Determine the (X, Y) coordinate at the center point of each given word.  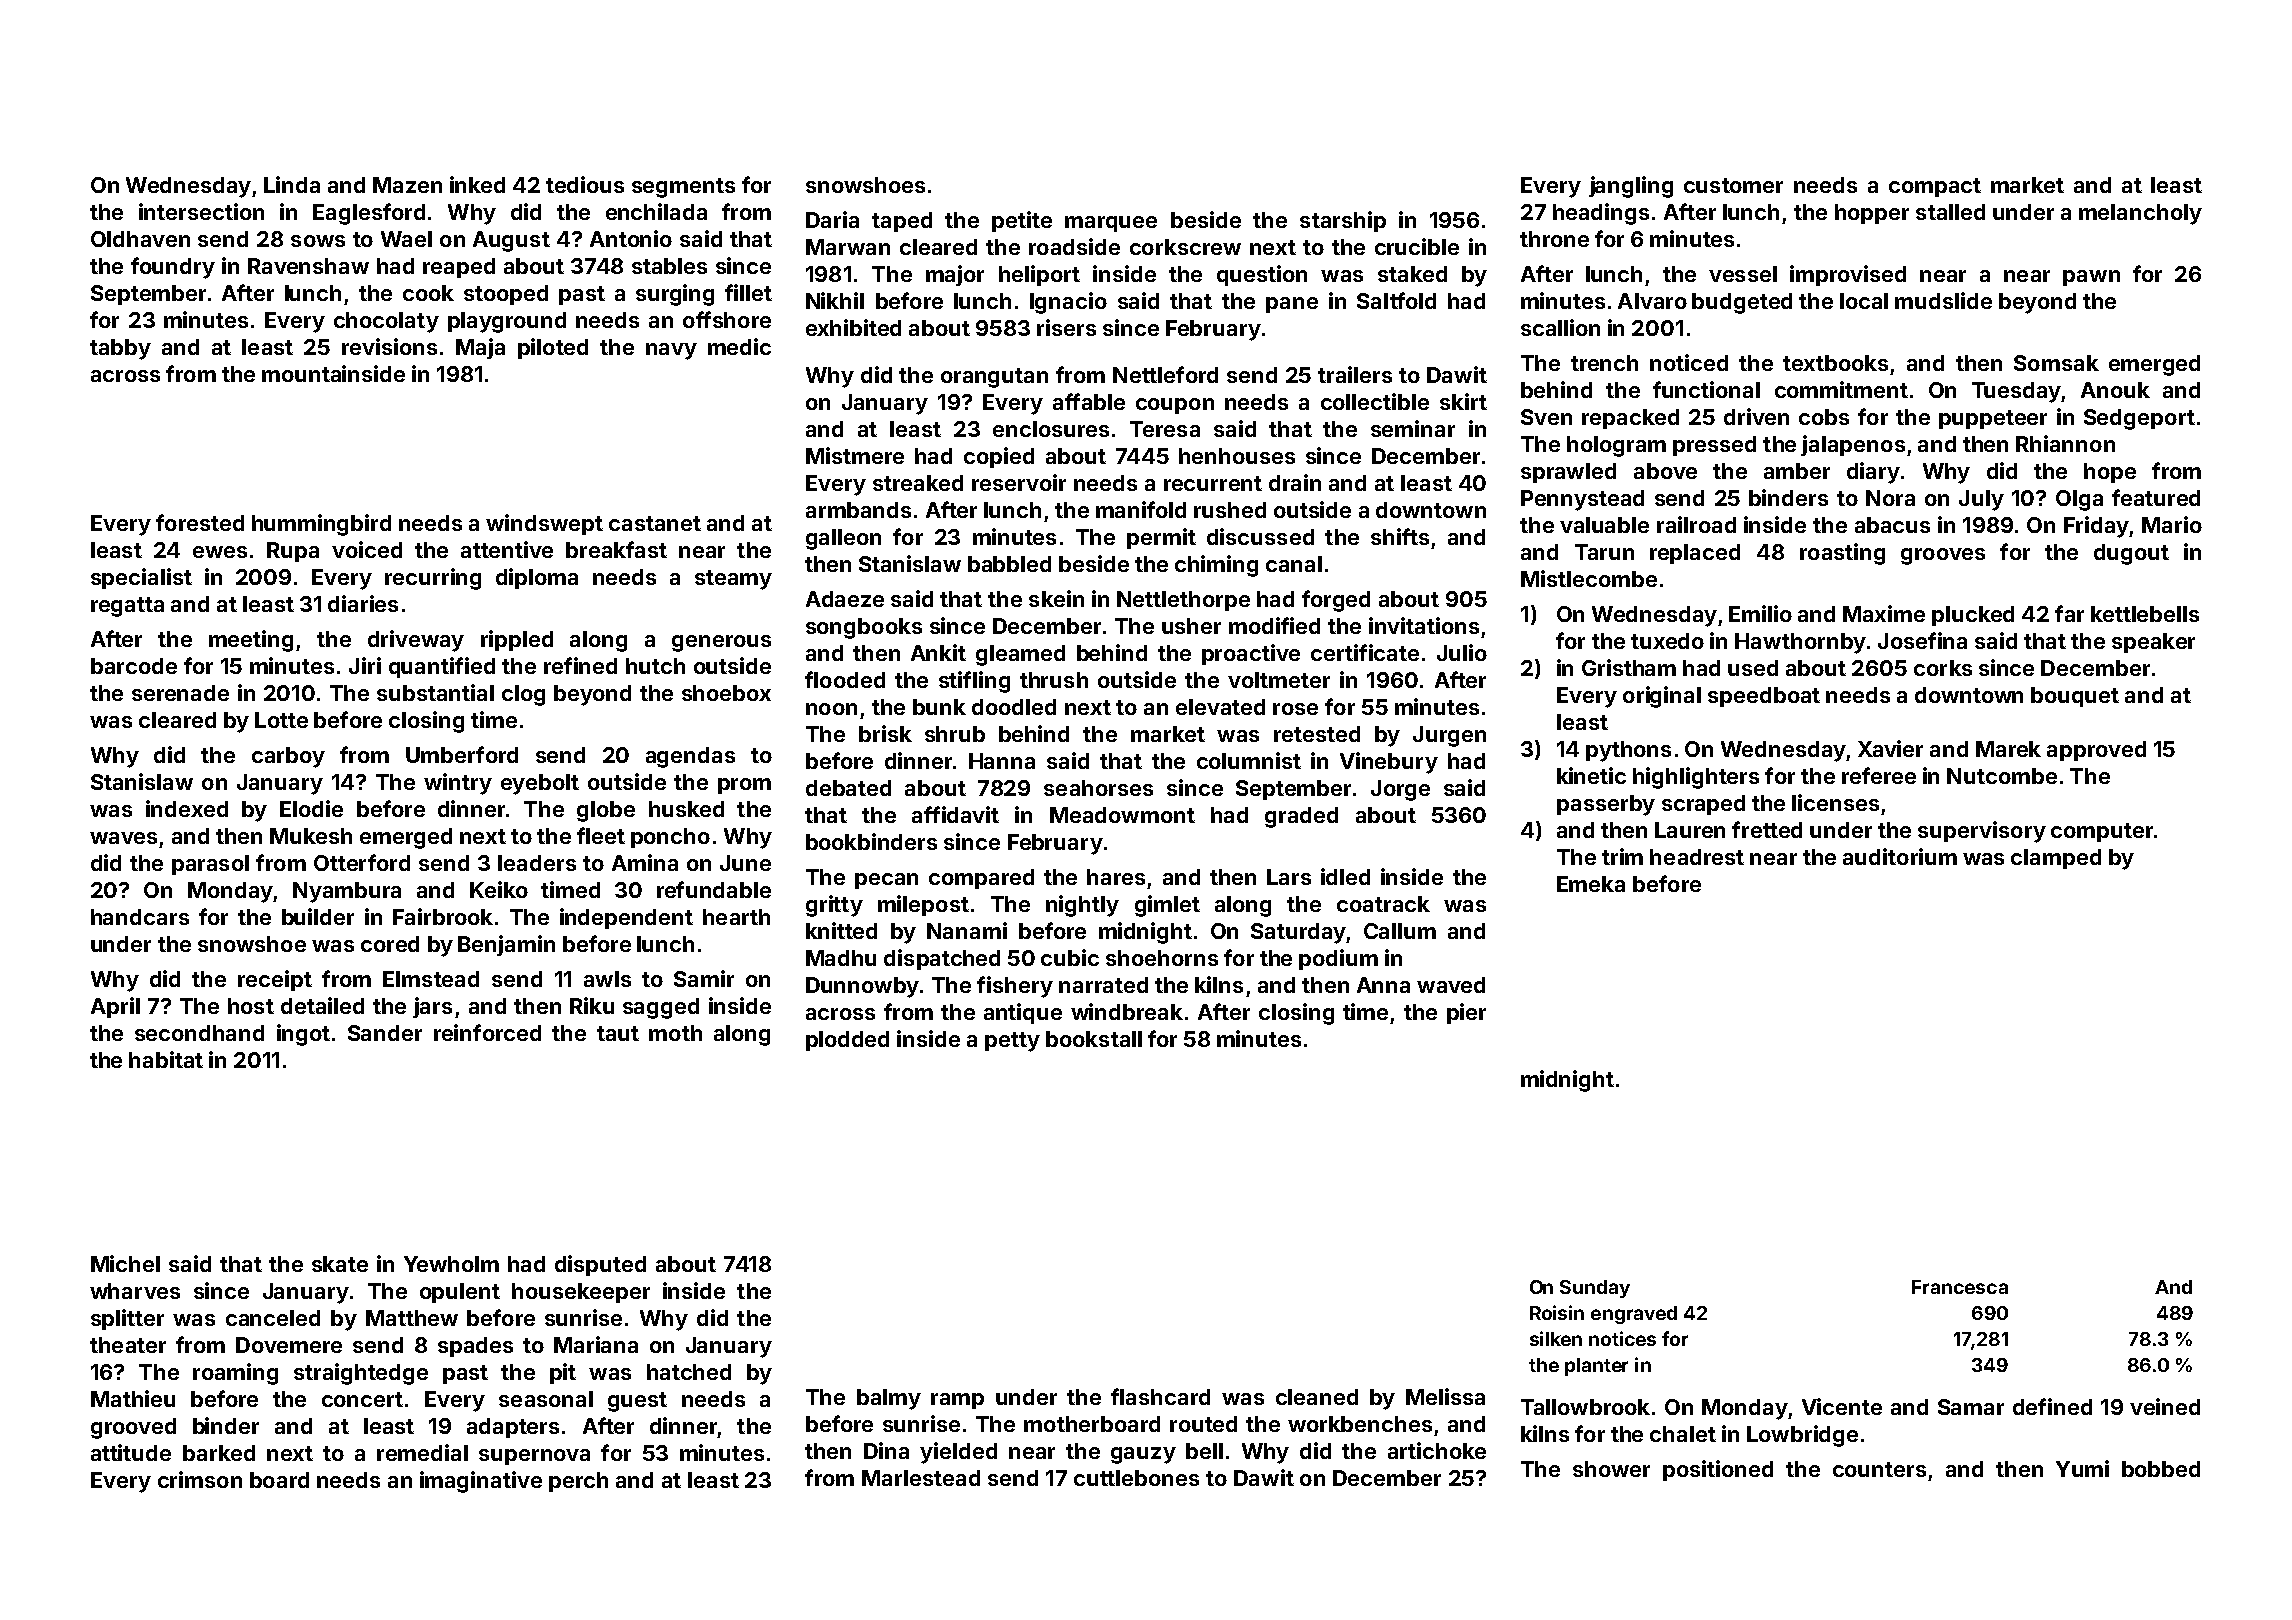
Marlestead (921, 1478)
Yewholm (451, 1264)
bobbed (2161, 1469)
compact (1935, 187)
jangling (1631, 187)
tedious (585, 184)
